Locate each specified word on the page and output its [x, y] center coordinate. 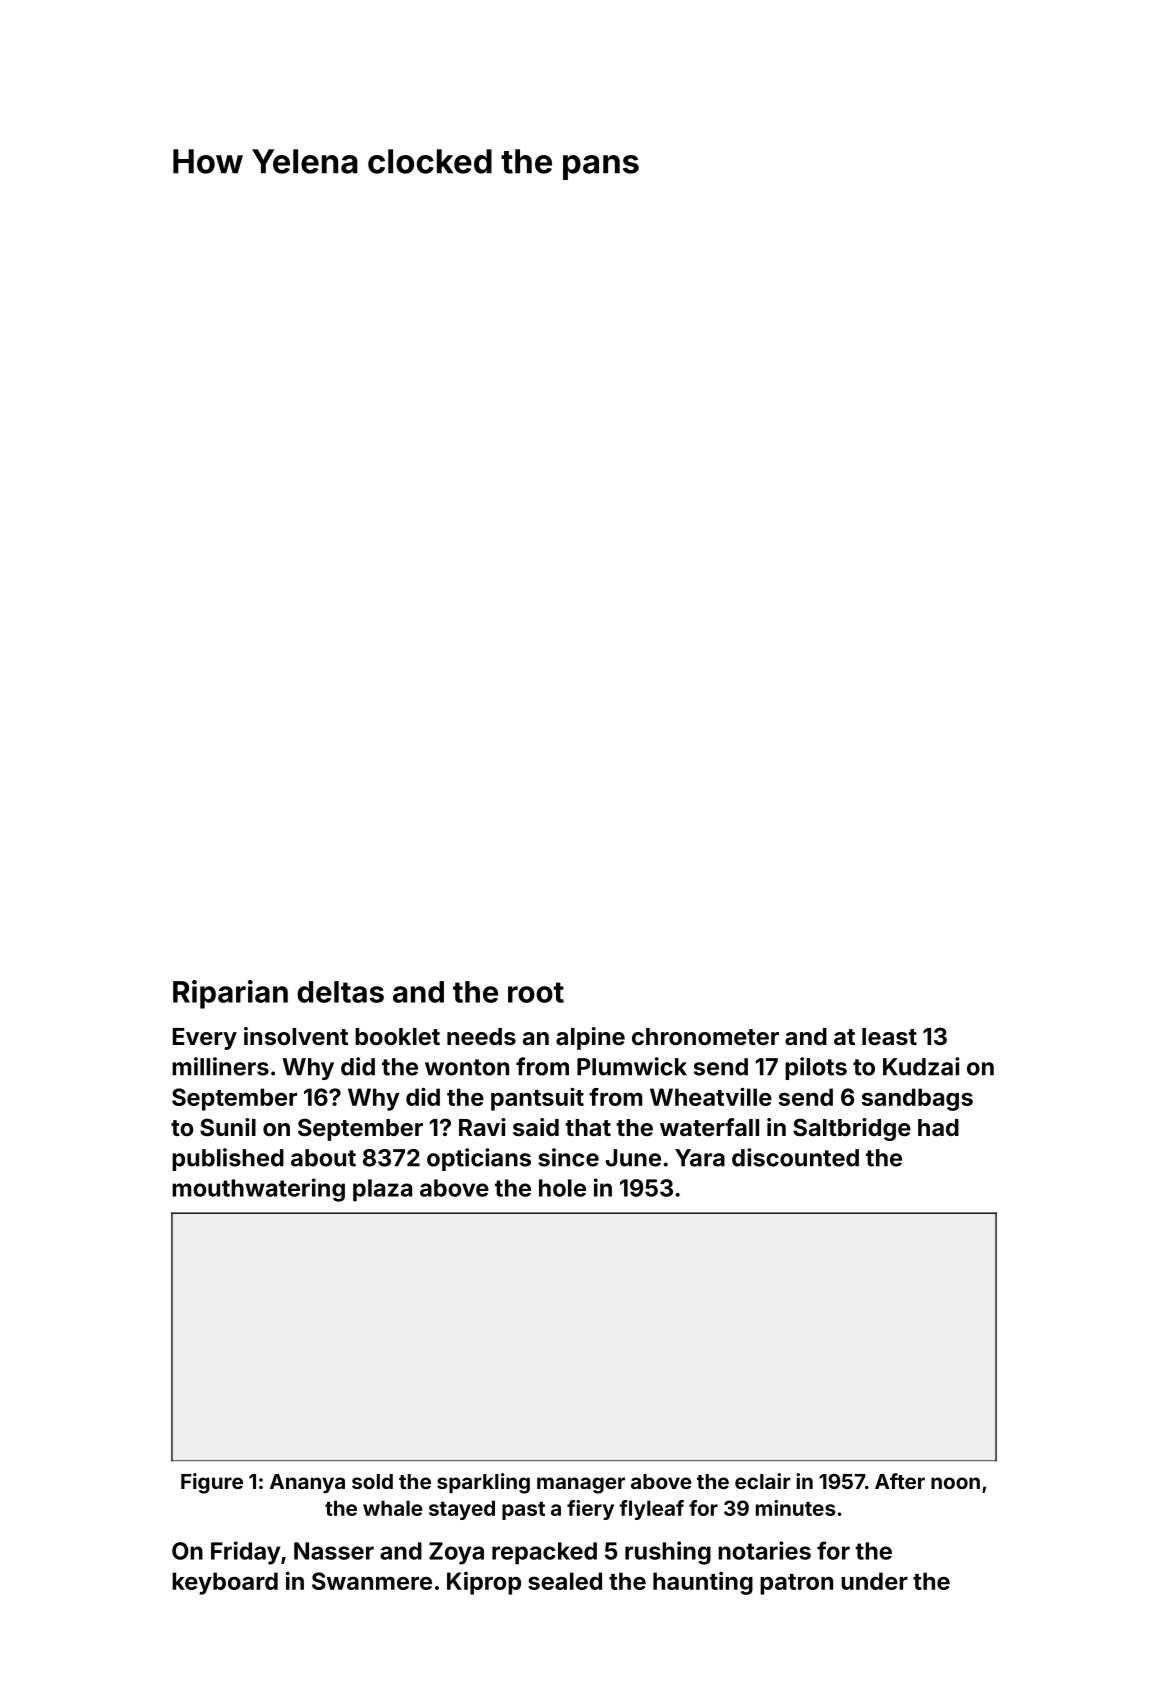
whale [393, 1508]
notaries [764, 1550]
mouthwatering [258, 1190]
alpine [590, 1038]
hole [562, 1188]
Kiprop [484, 1583]
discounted [795, 1157]
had [938, 1127]
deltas [340, 992]
